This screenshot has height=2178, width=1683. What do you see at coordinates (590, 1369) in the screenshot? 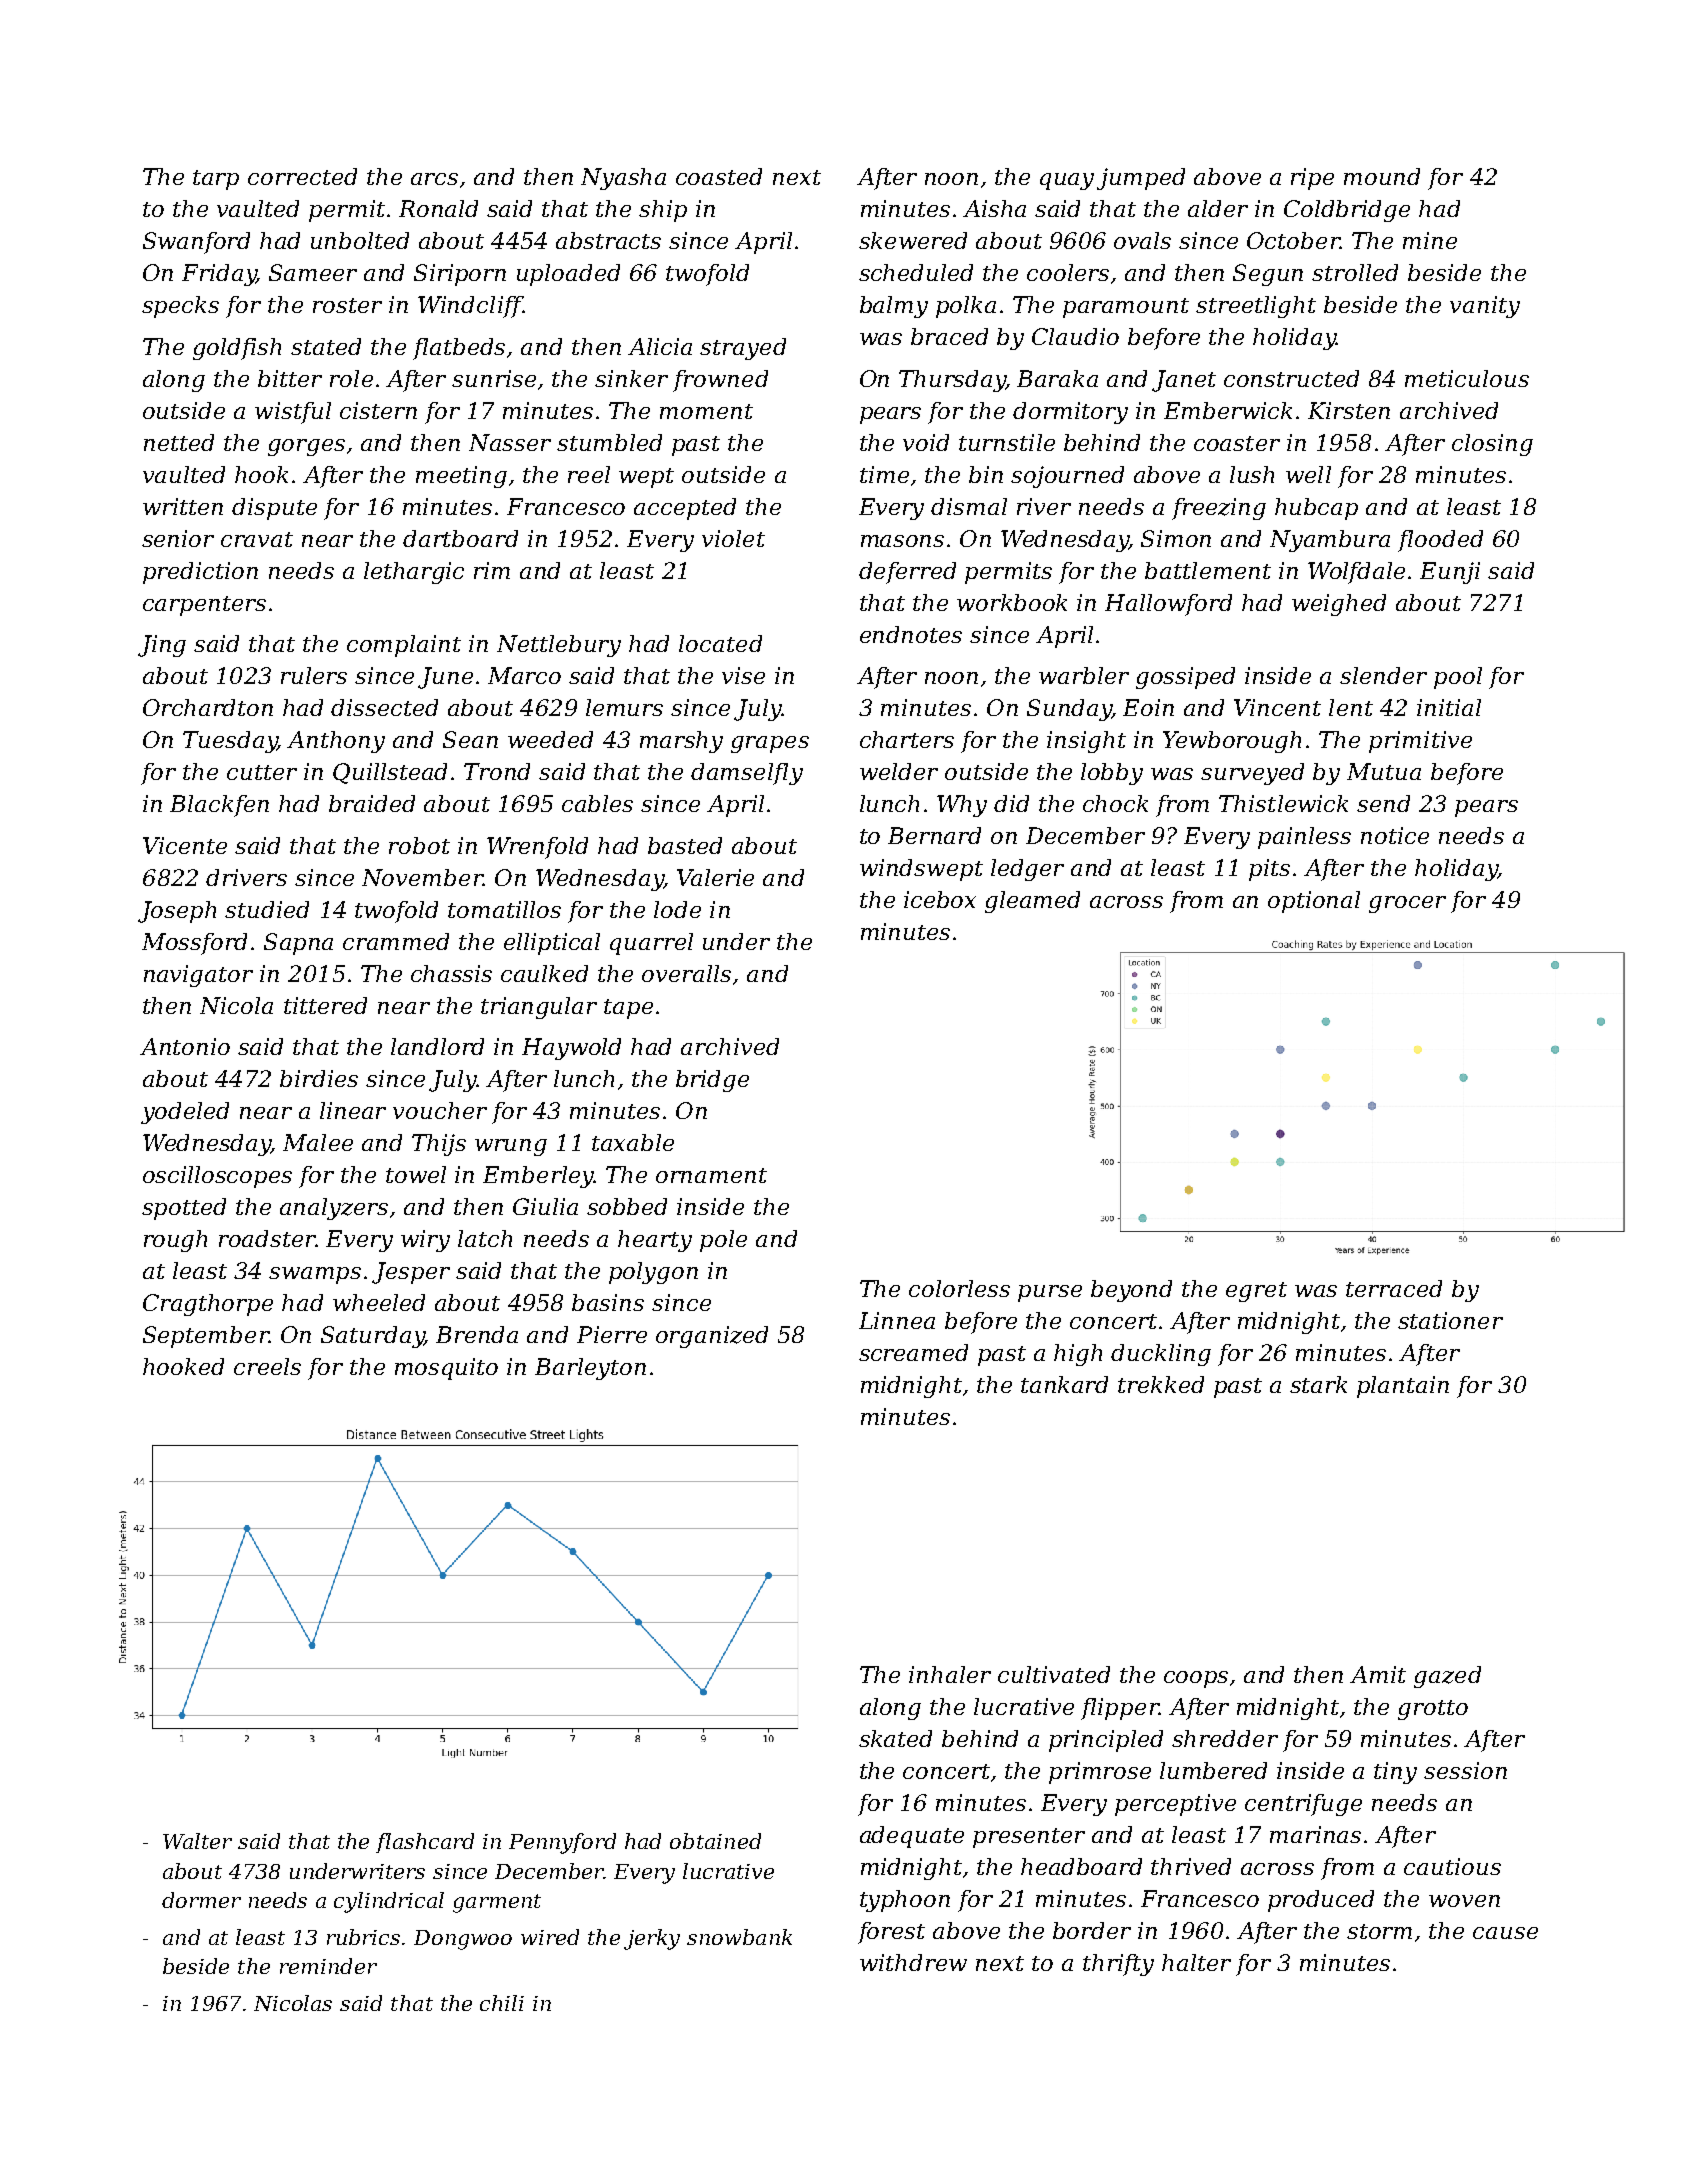
I see `Barleyton` at bounding box center [590, 1369].
